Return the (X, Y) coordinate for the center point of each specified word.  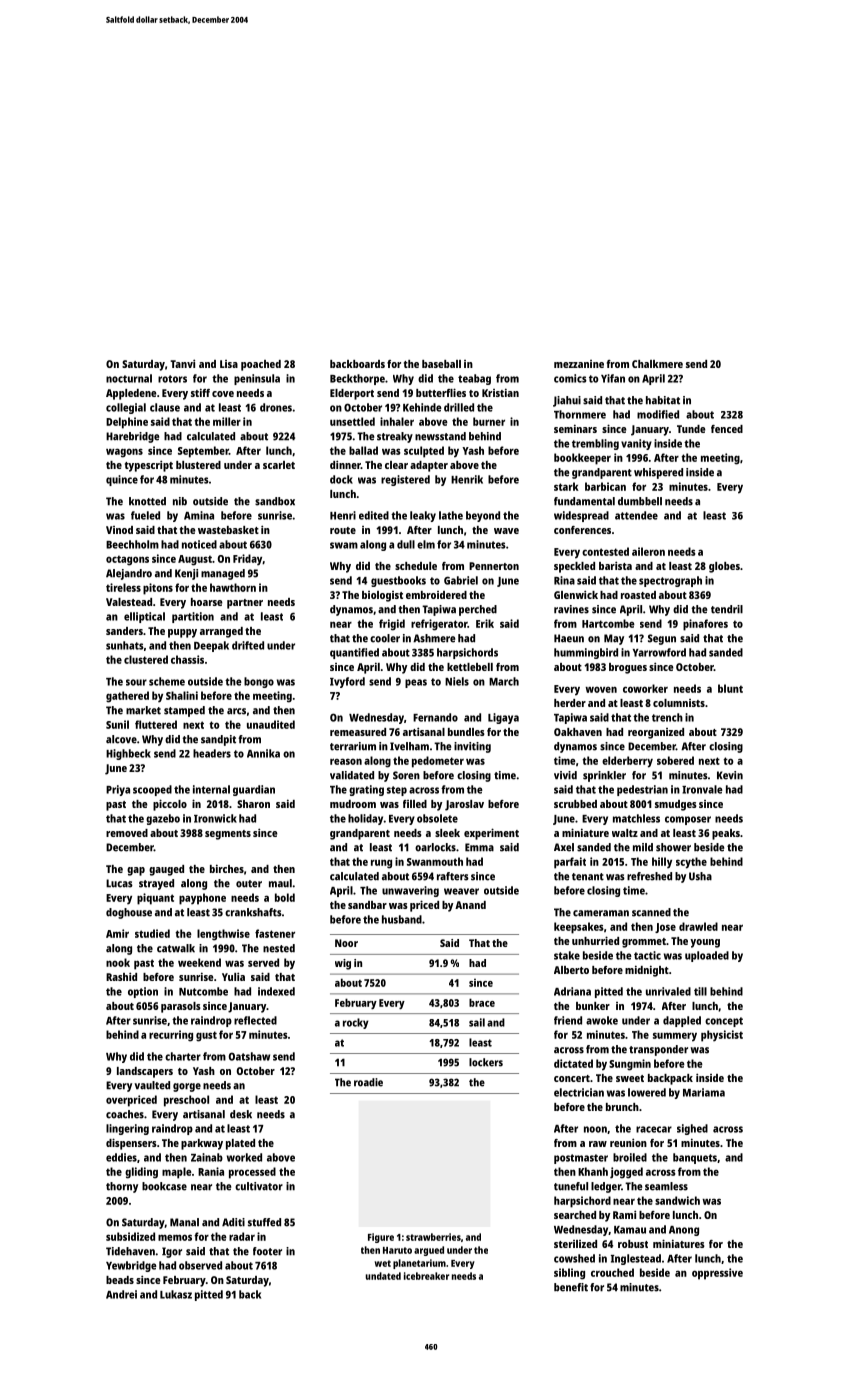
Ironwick (215, 818)
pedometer (438, 762)
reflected (255, 1020)
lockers (486, 1062)
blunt (730, 688)
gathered (127, 697)
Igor (172, 1252)
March (504, 681)
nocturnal (129, 378)
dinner (345, 464)
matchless (636, 818)
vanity (636, 444)
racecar (654, 1129)
